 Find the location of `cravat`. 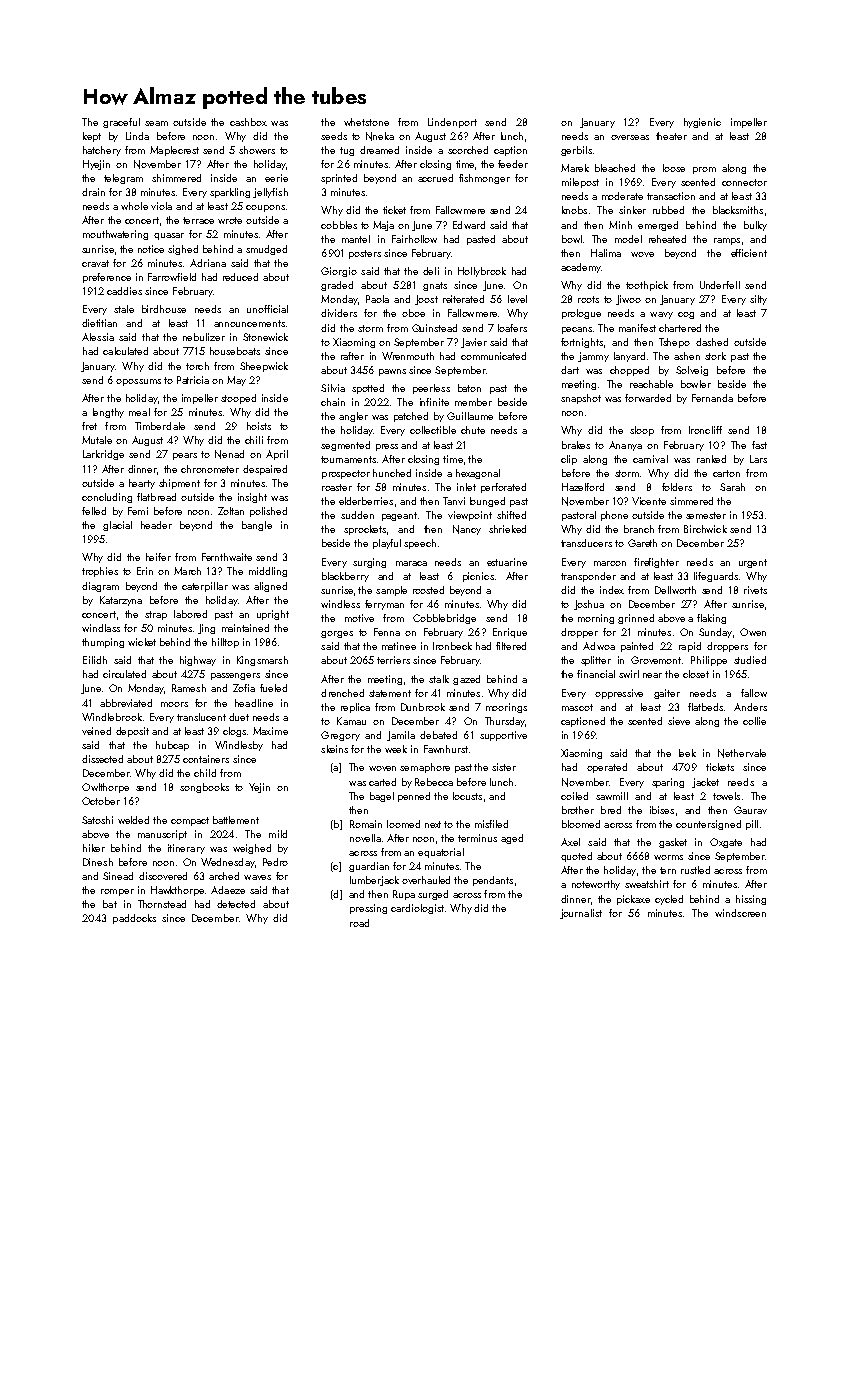

cravat is located at coordinates (95, 263).
